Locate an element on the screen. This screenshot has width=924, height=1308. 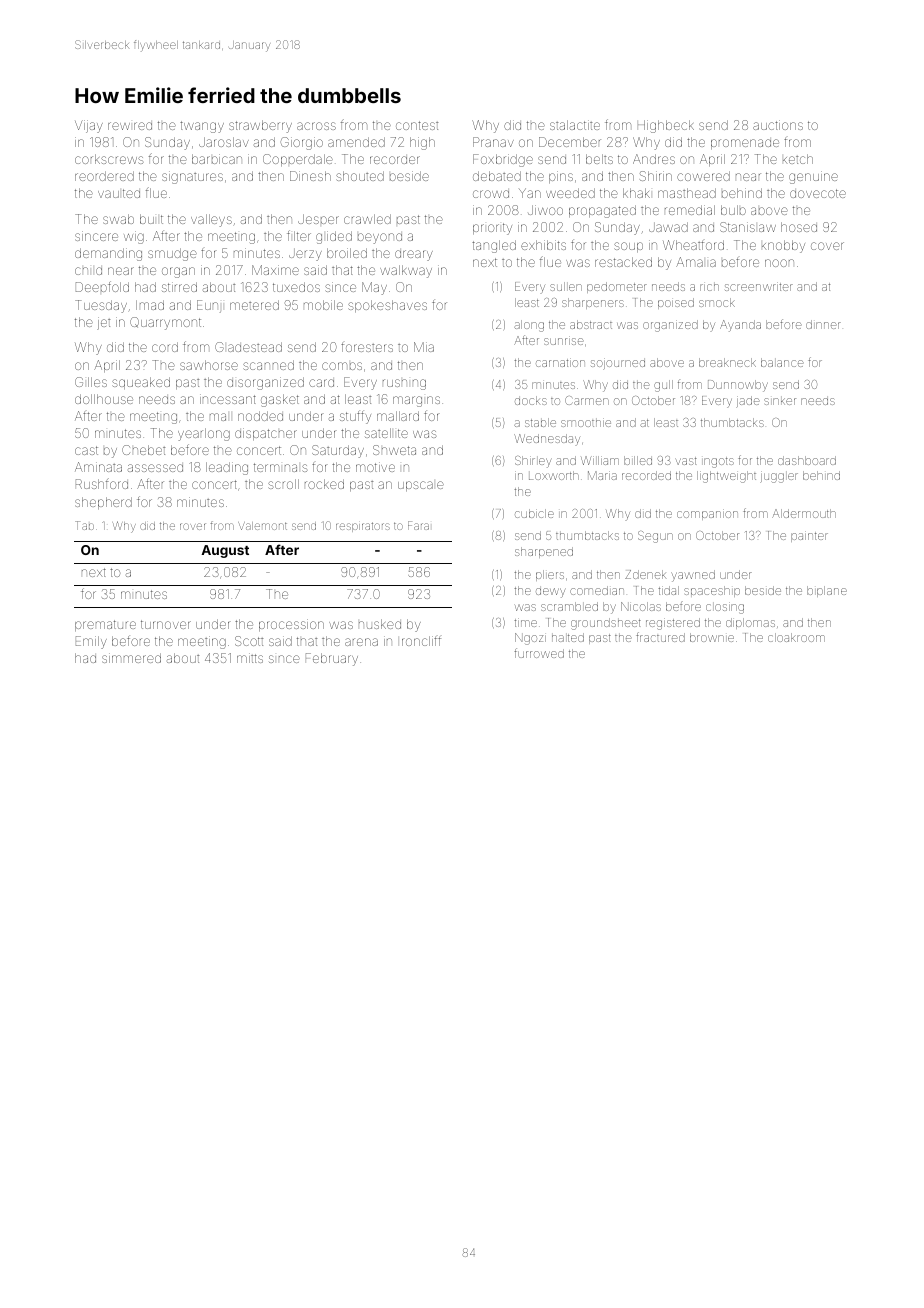
premature is located at coordinates (105, 625).
